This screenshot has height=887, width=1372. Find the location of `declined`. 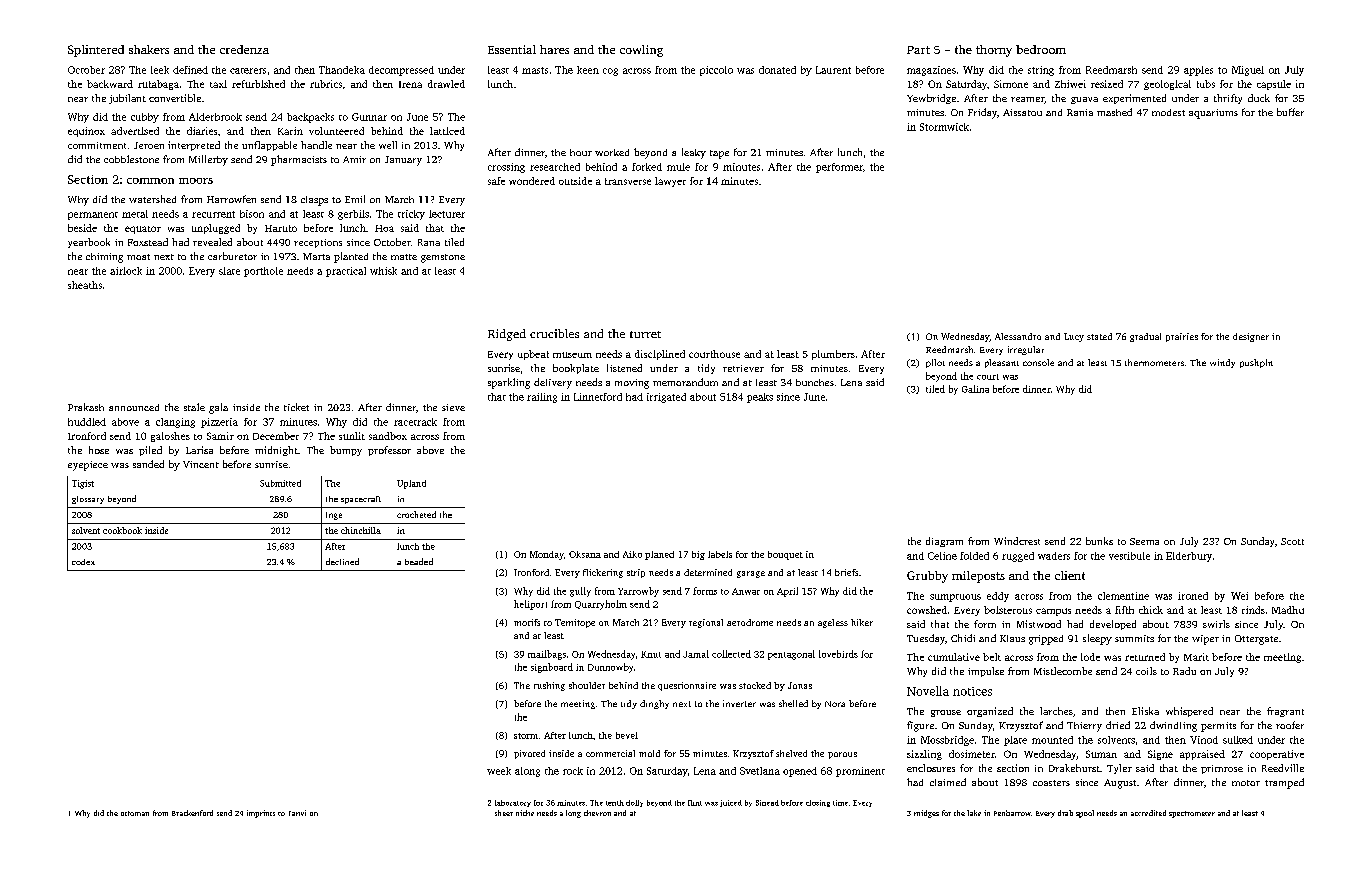

declined is located at coordinates (342, 561).
